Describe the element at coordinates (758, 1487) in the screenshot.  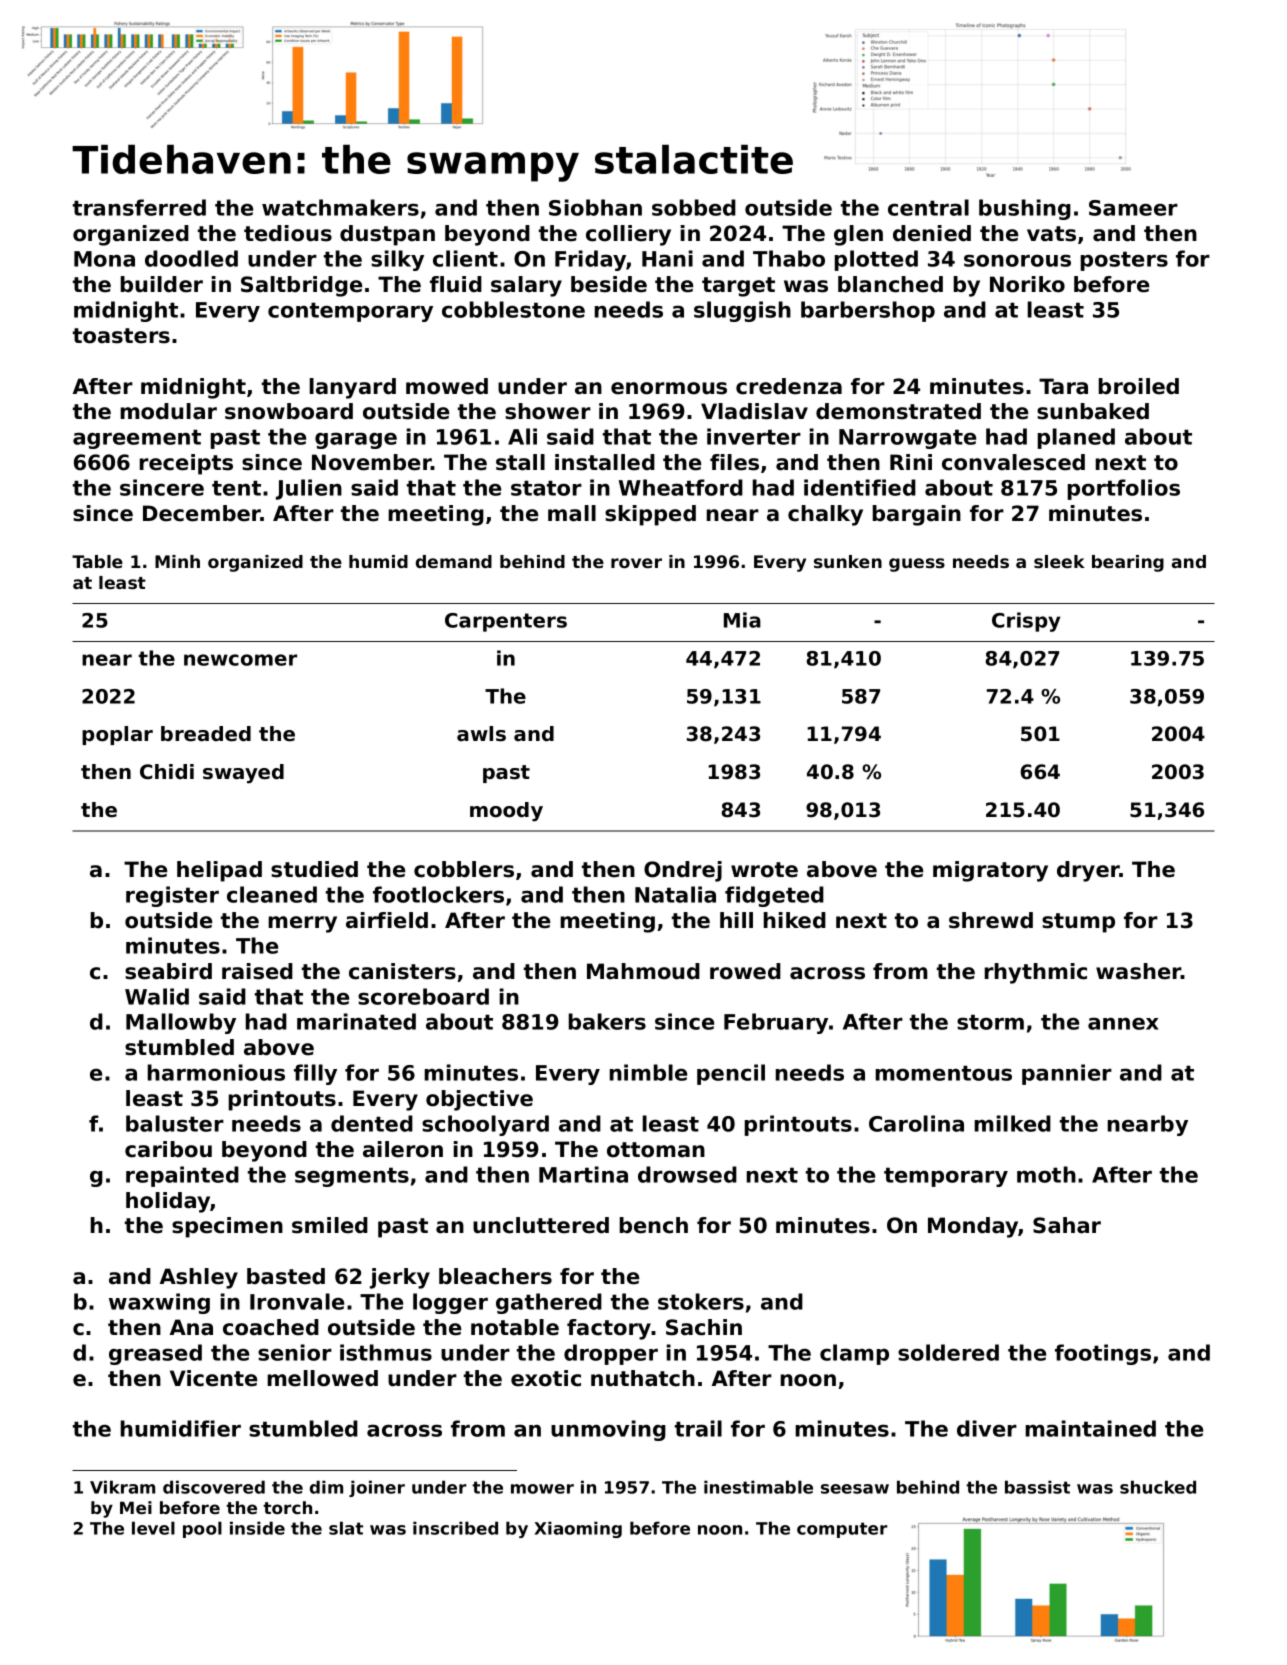
I see `inestimable` at that location.
